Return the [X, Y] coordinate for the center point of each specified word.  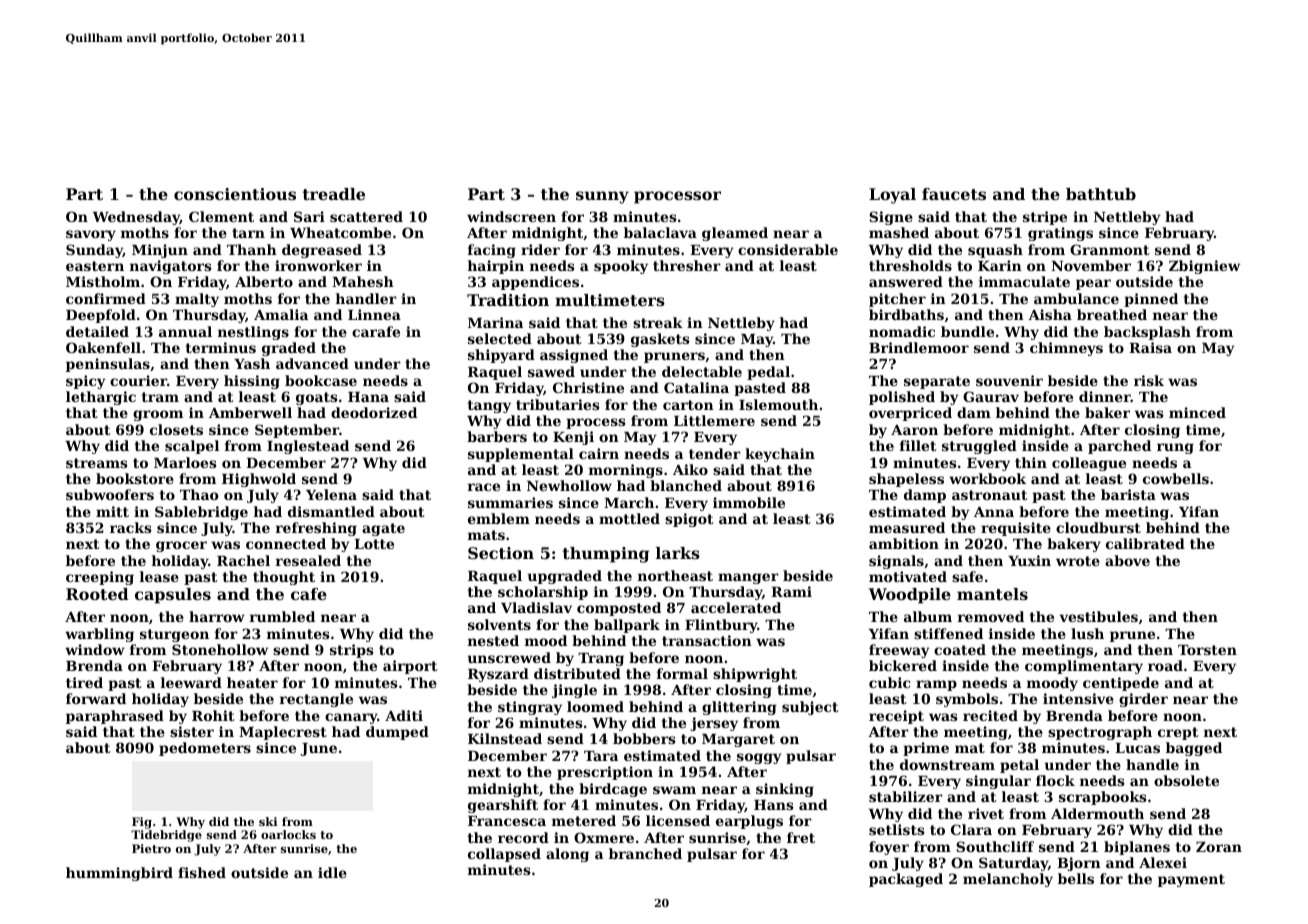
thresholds [910, 265]
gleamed [735, 234]
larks [678, 553]
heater [252, 682]
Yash [252, 363]
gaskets [660, 340]
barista [1128, 494]
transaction [707, 640]
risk [1149, 380]
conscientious [235, 194]
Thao [199, 494]
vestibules [1098, 616]
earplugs [749, 822]
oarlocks [288, 834]
